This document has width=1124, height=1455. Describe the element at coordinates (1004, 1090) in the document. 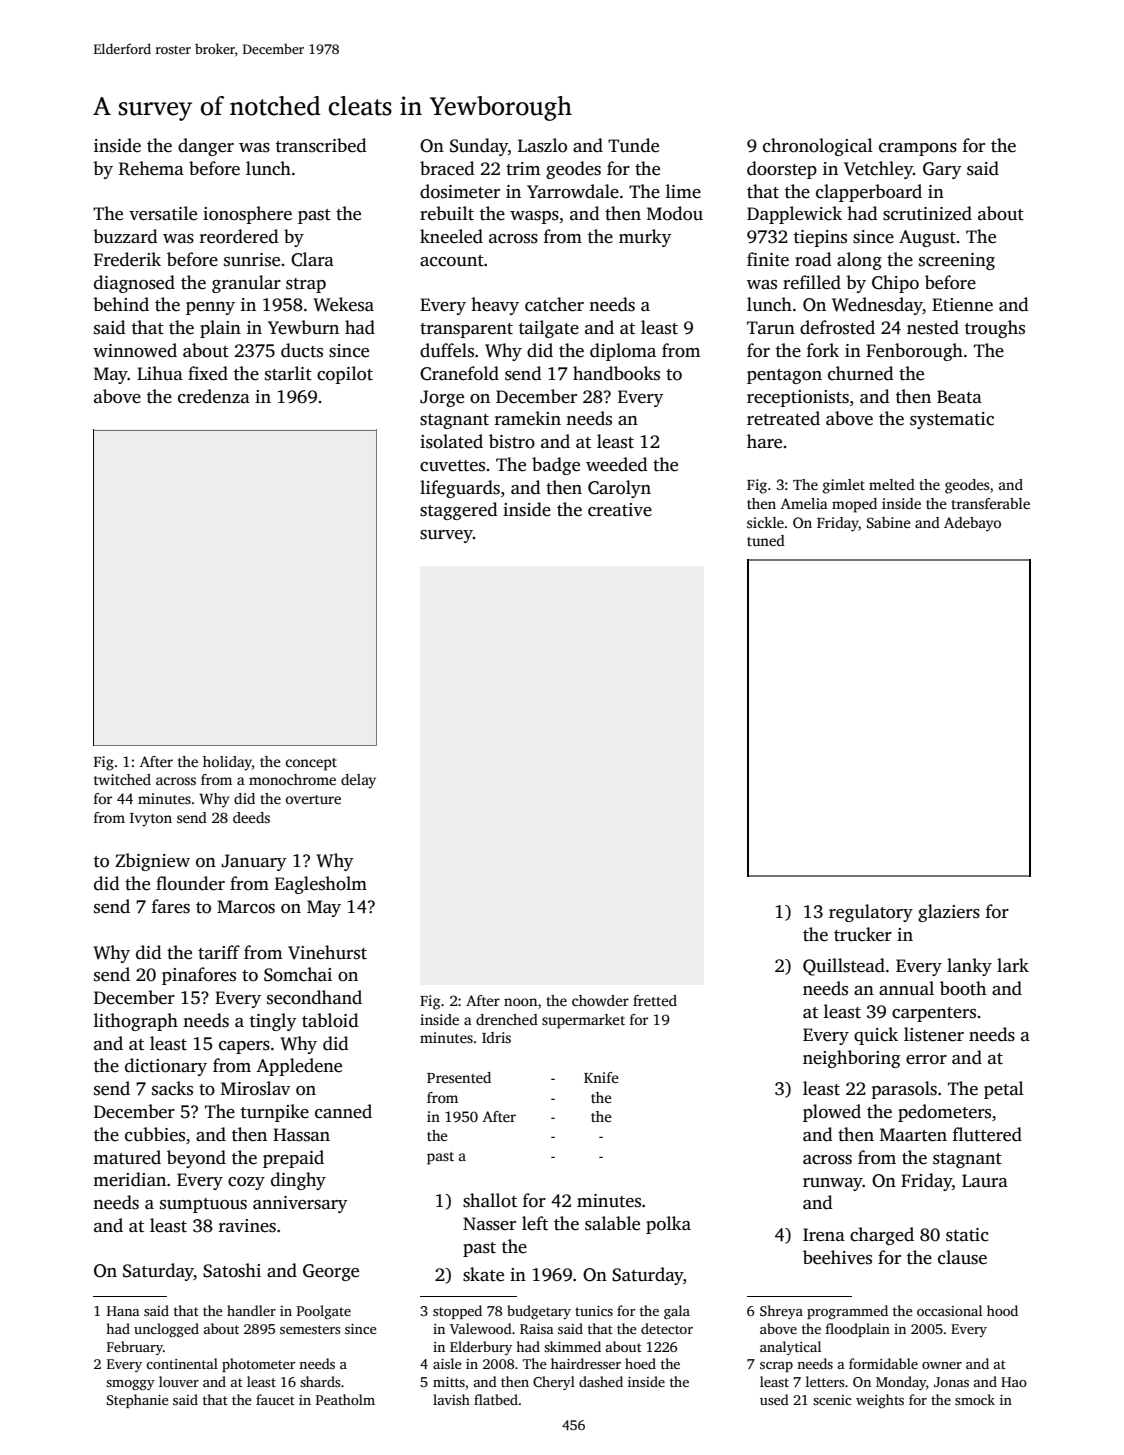

I see `petal` at that location.
